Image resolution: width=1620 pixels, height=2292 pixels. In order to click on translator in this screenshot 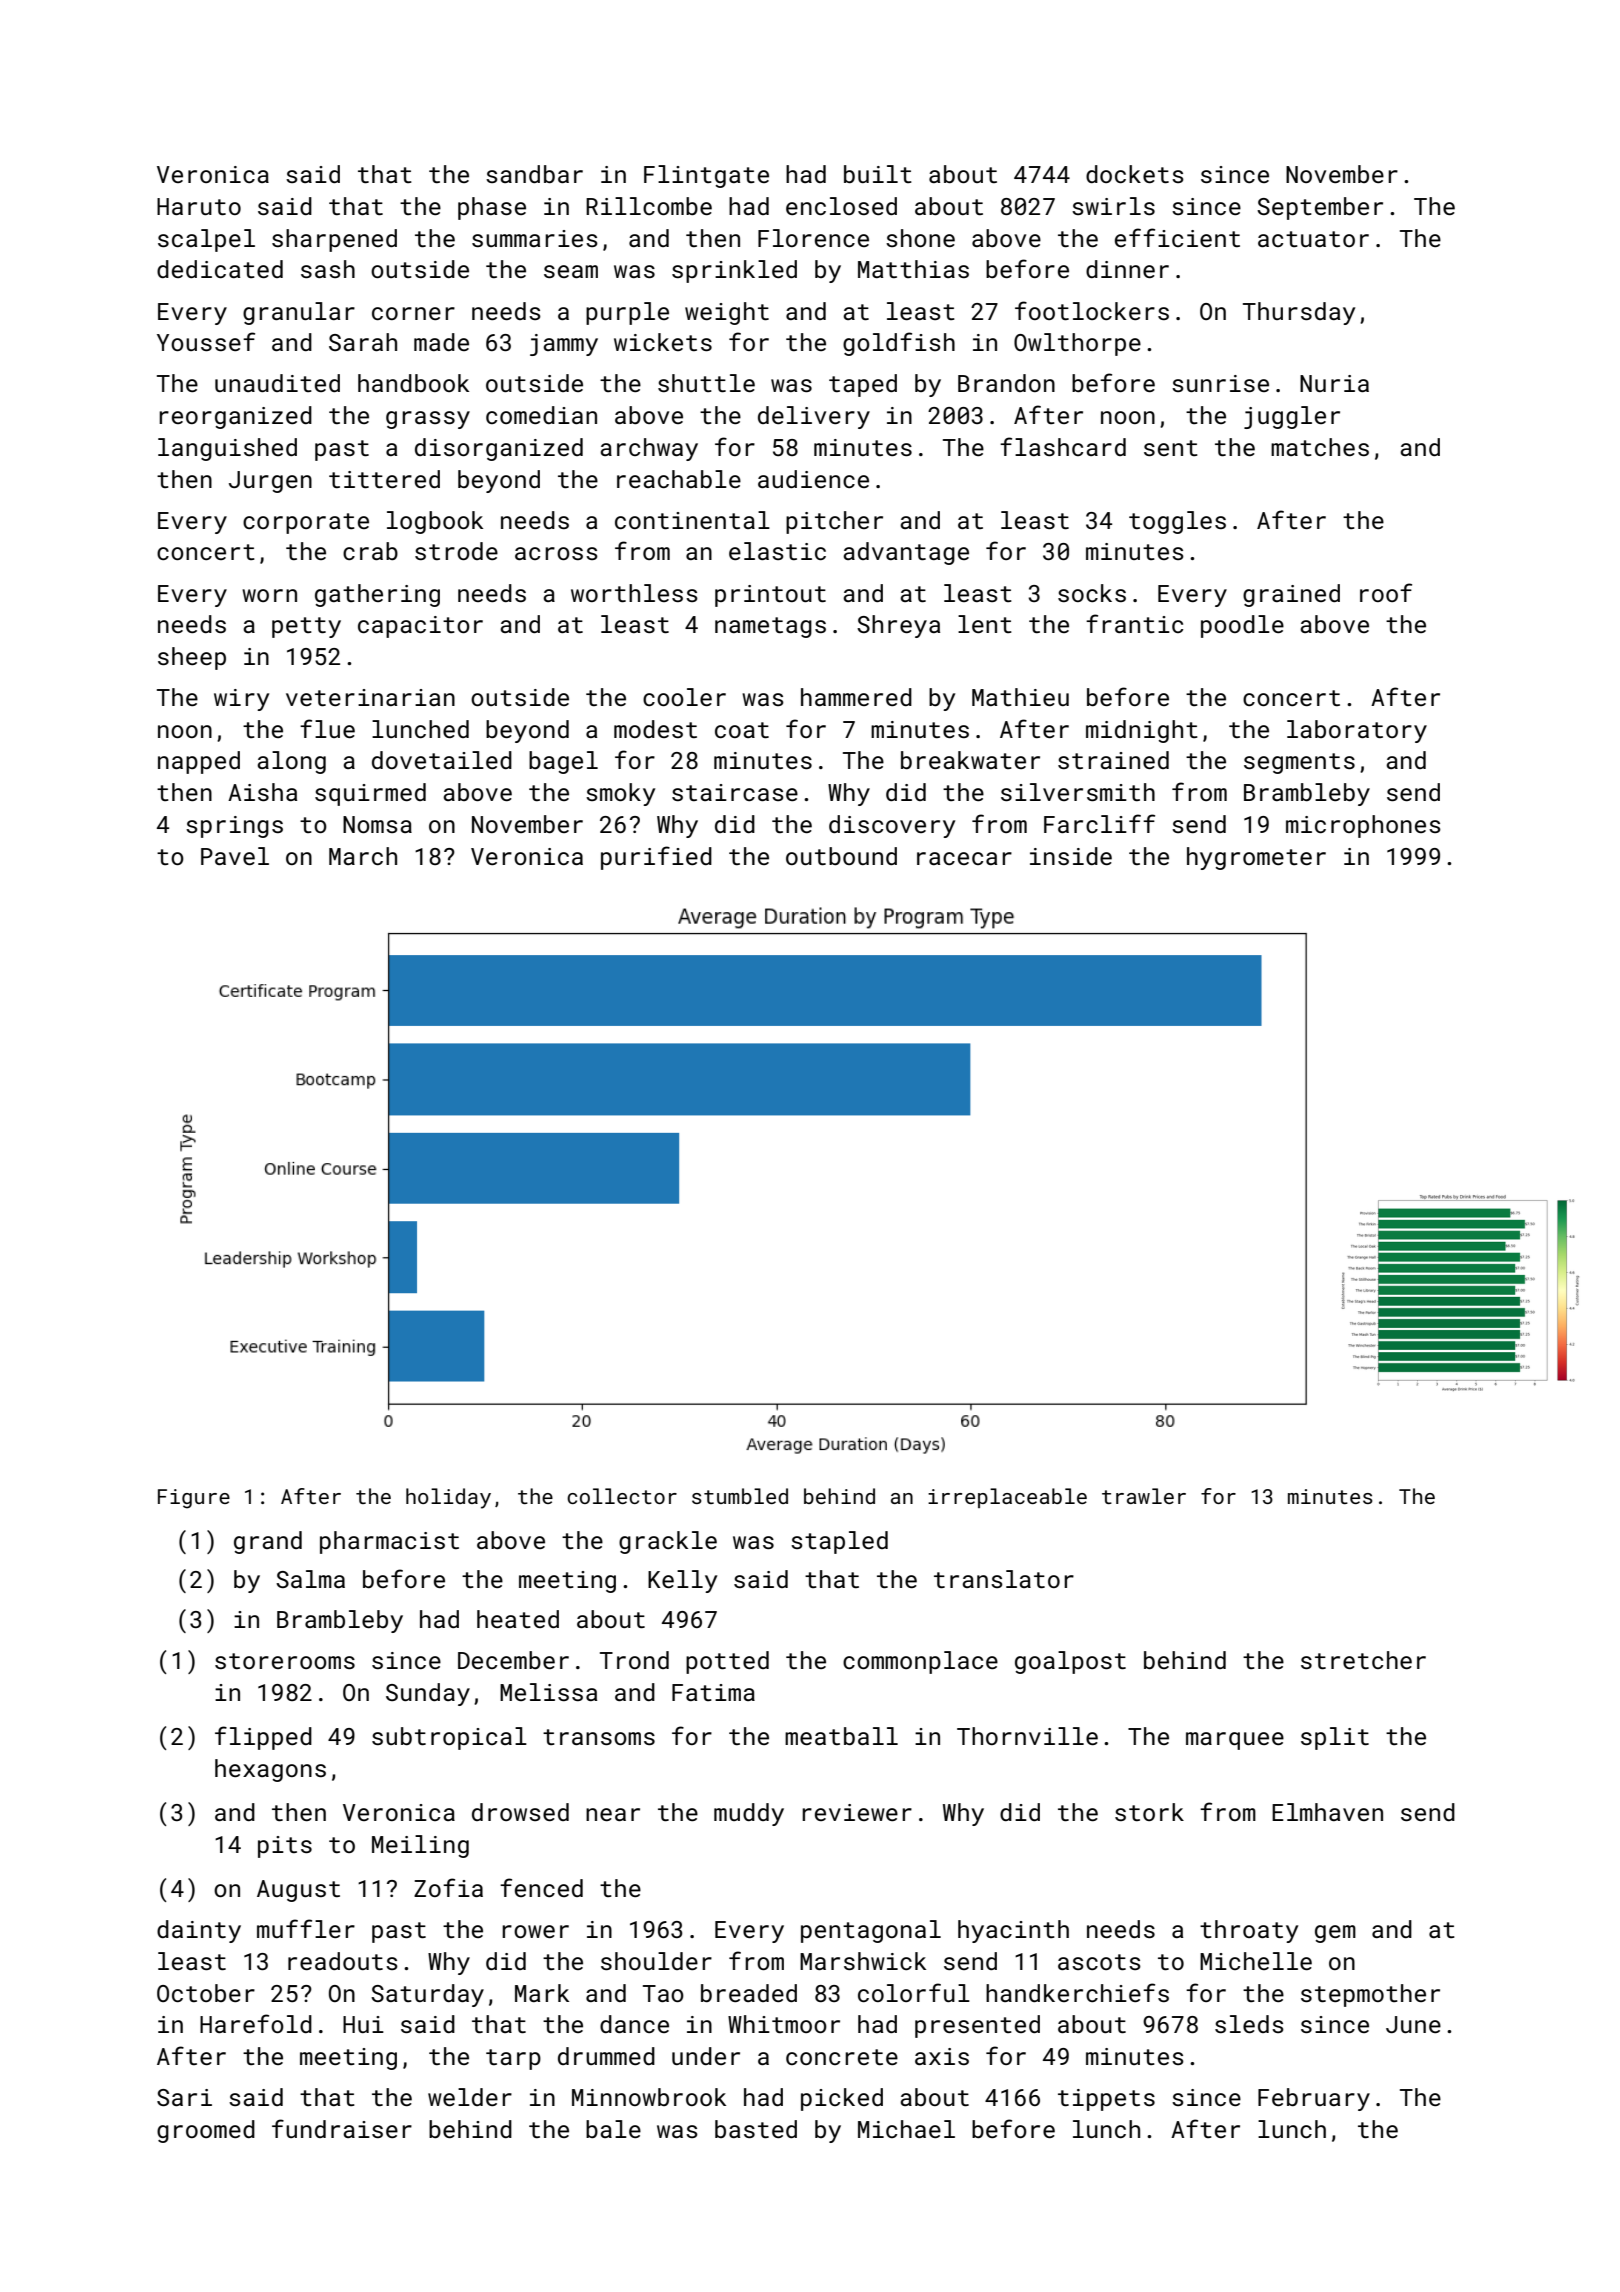, I will do `click(1004, 1579)`.
